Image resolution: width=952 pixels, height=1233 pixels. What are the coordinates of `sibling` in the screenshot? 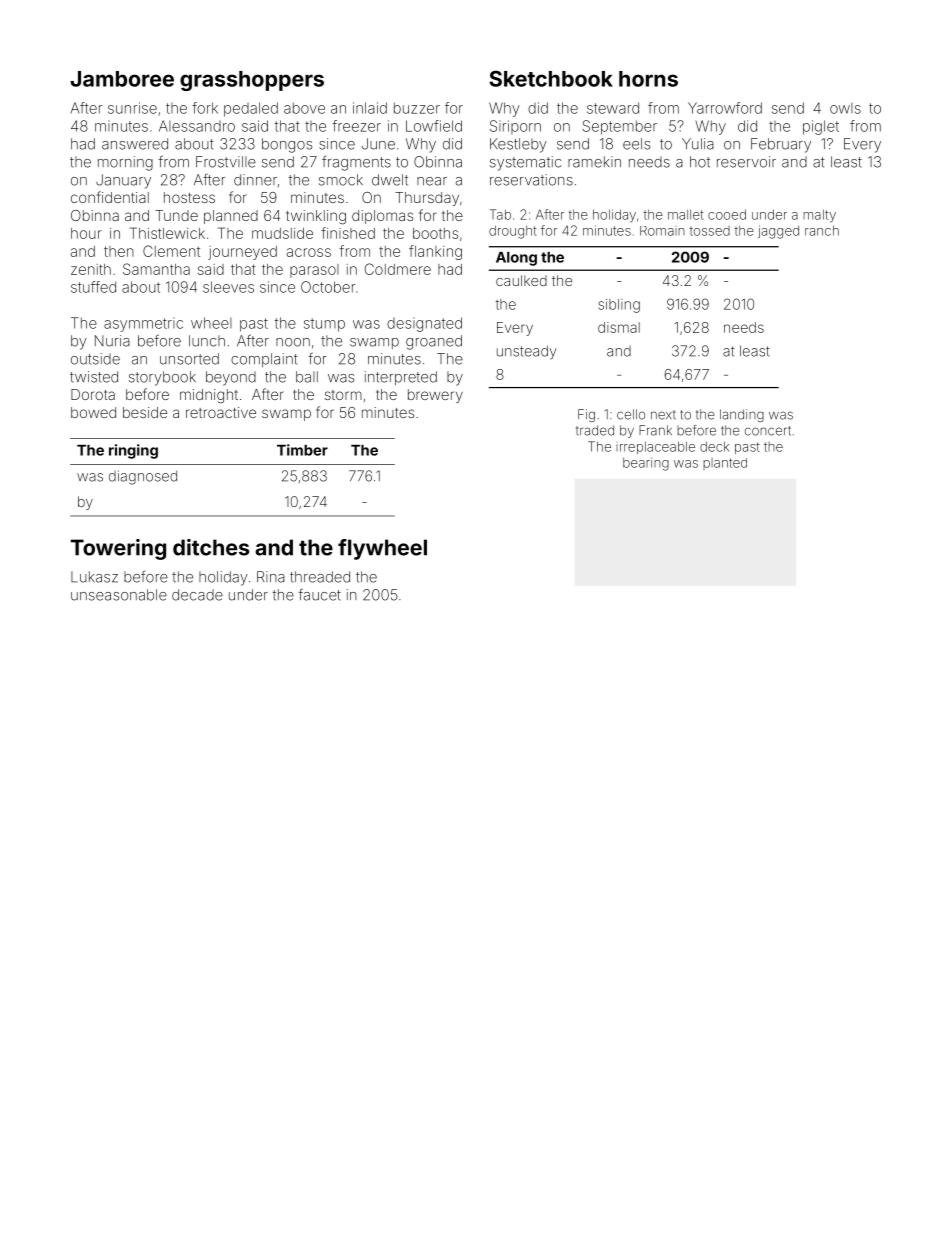 It's located at (619, 306).
